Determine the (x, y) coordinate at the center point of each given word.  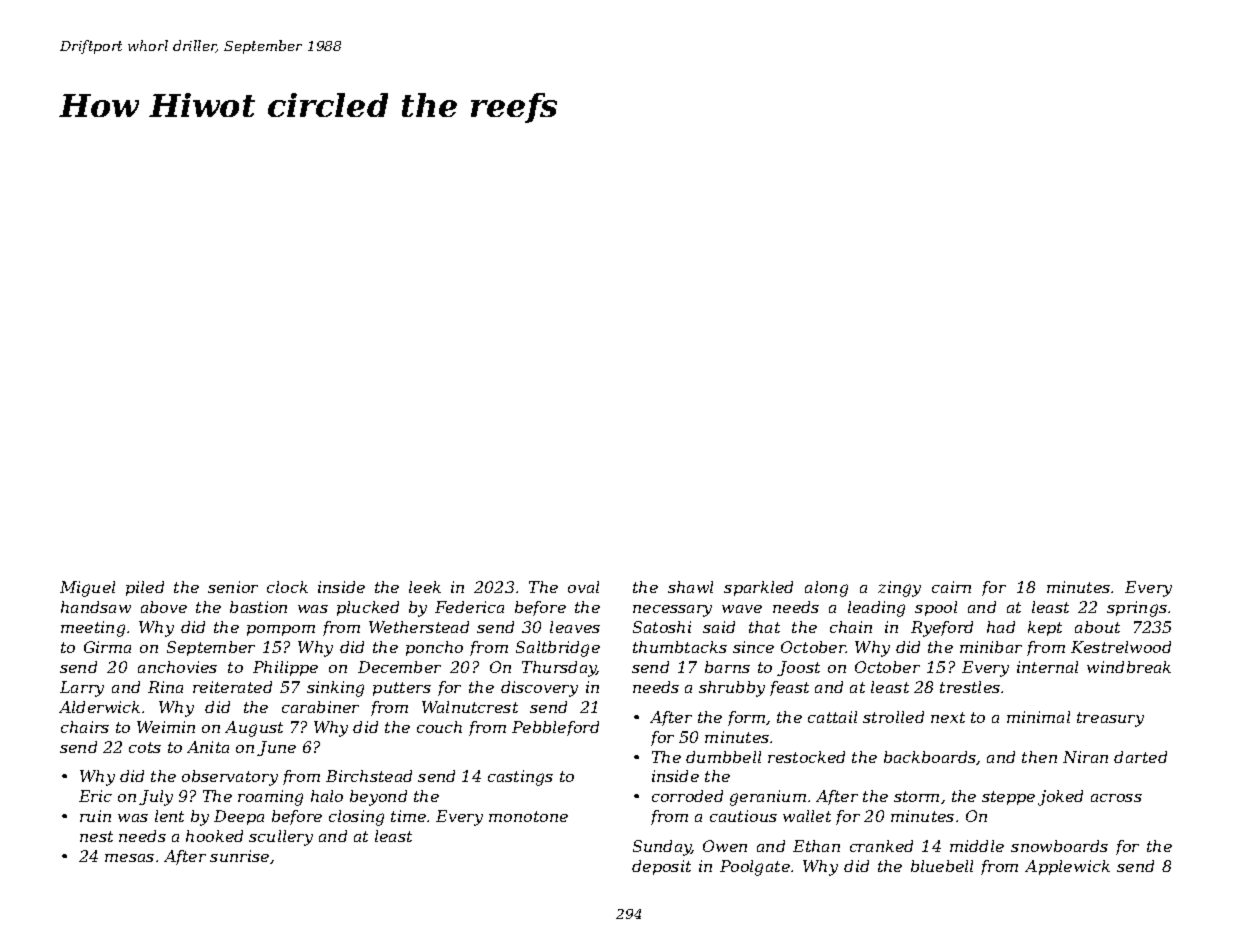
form (746, 718)
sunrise (239, 856)
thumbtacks (680, 647)
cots (145, 747)
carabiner (320, 707)
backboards (930, 758)
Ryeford (942, 629)
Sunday (662, 848)
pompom (281, 630)
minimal (1038, 717)
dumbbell (723, 757)
